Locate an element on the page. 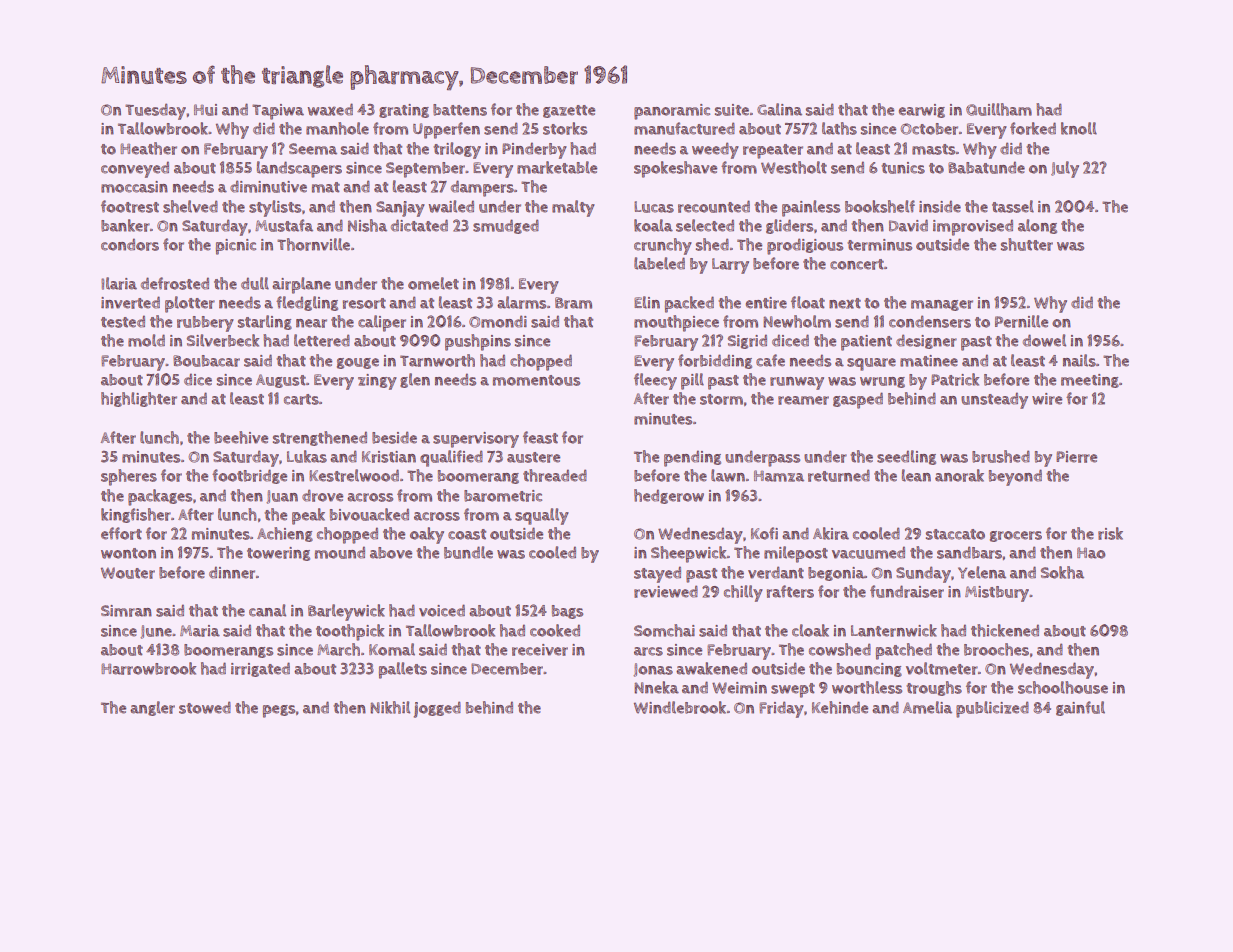 This document has height=952, width=1233. mouthpiece is located at coordinates (676, 323).
